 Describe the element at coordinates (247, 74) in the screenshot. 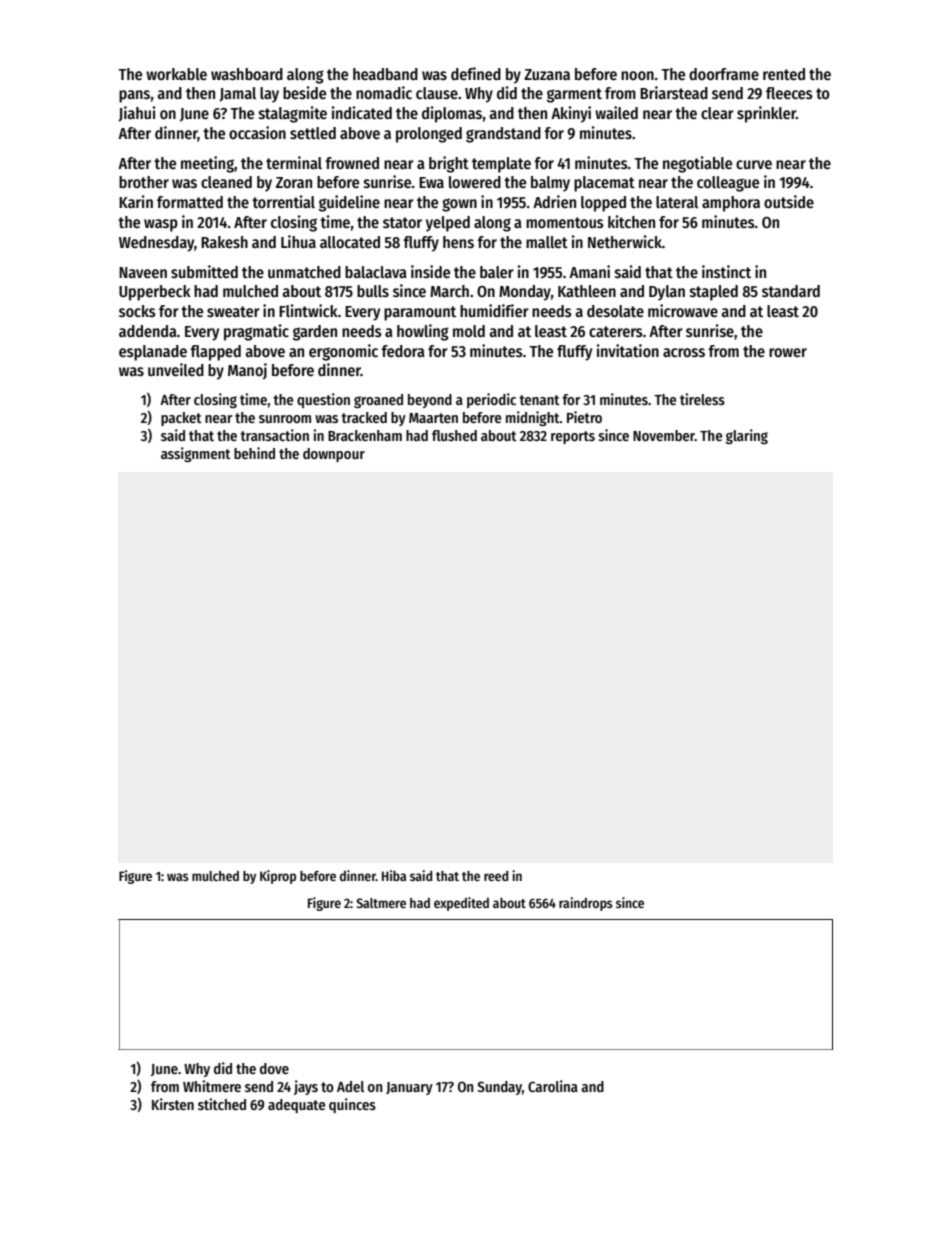

I see `washboard` at that location.
